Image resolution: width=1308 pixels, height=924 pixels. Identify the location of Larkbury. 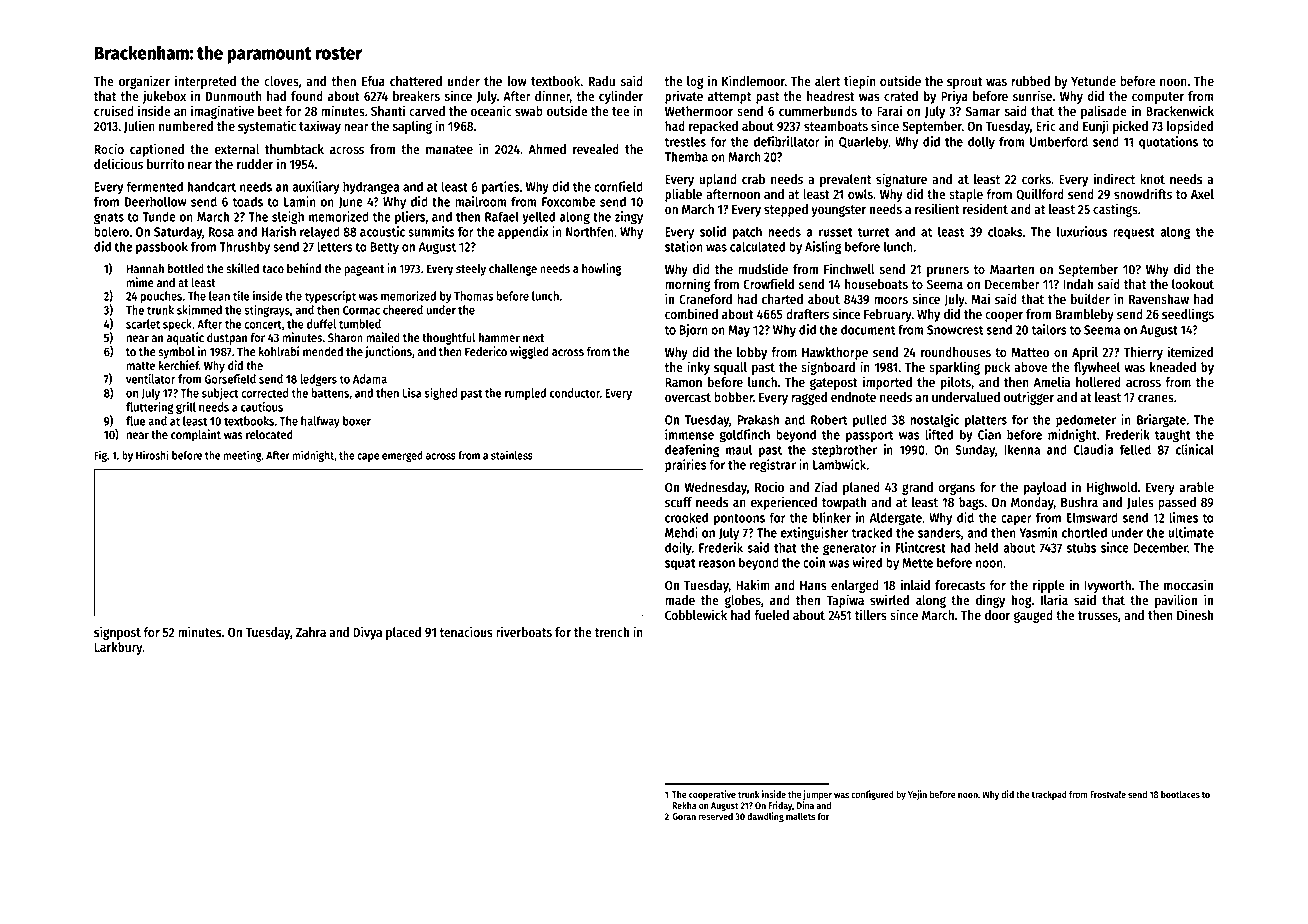
(118, 648).
